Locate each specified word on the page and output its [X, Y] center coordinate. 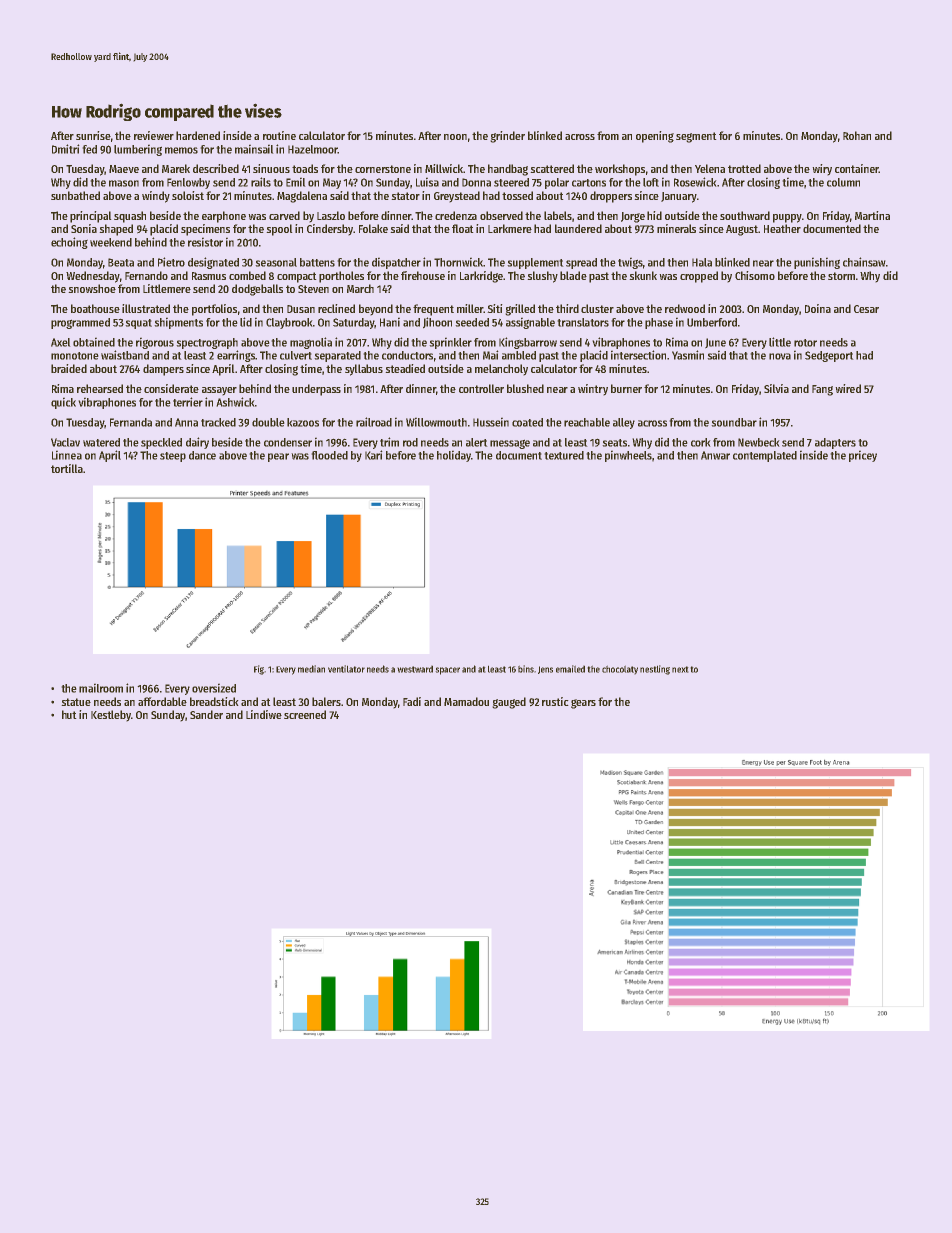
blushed [525, 388]
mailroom [101, 688]
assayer [219, 391]
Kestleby [111, 716]
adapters [835, 443]
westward [415, 669]
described [216, 168]
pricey [863, 456]
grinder [507, 137]
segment [696, 137]
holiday [454, 456]
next [680, 669]
